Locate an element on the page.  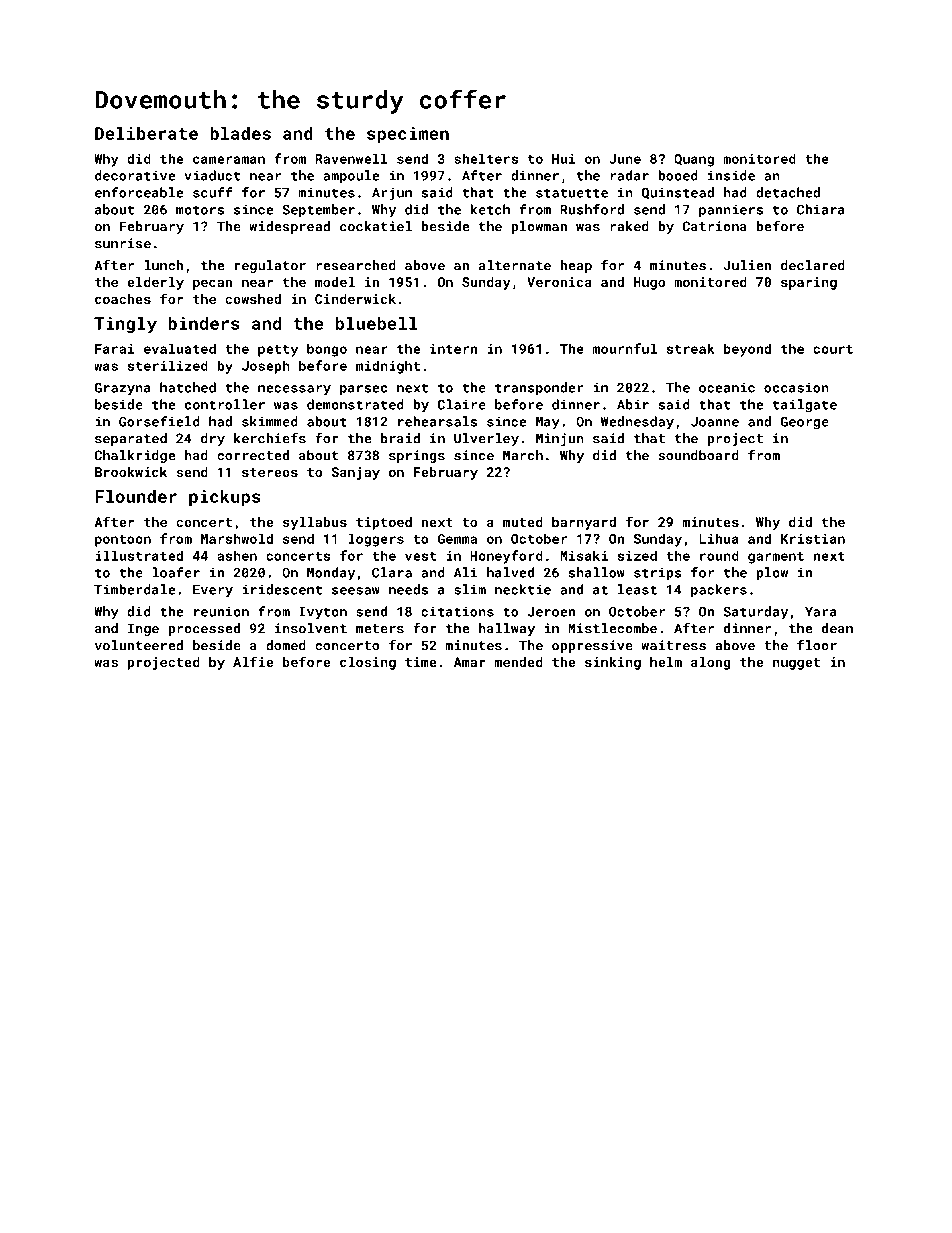
tiptoed is located at coordinates (384, 523).
